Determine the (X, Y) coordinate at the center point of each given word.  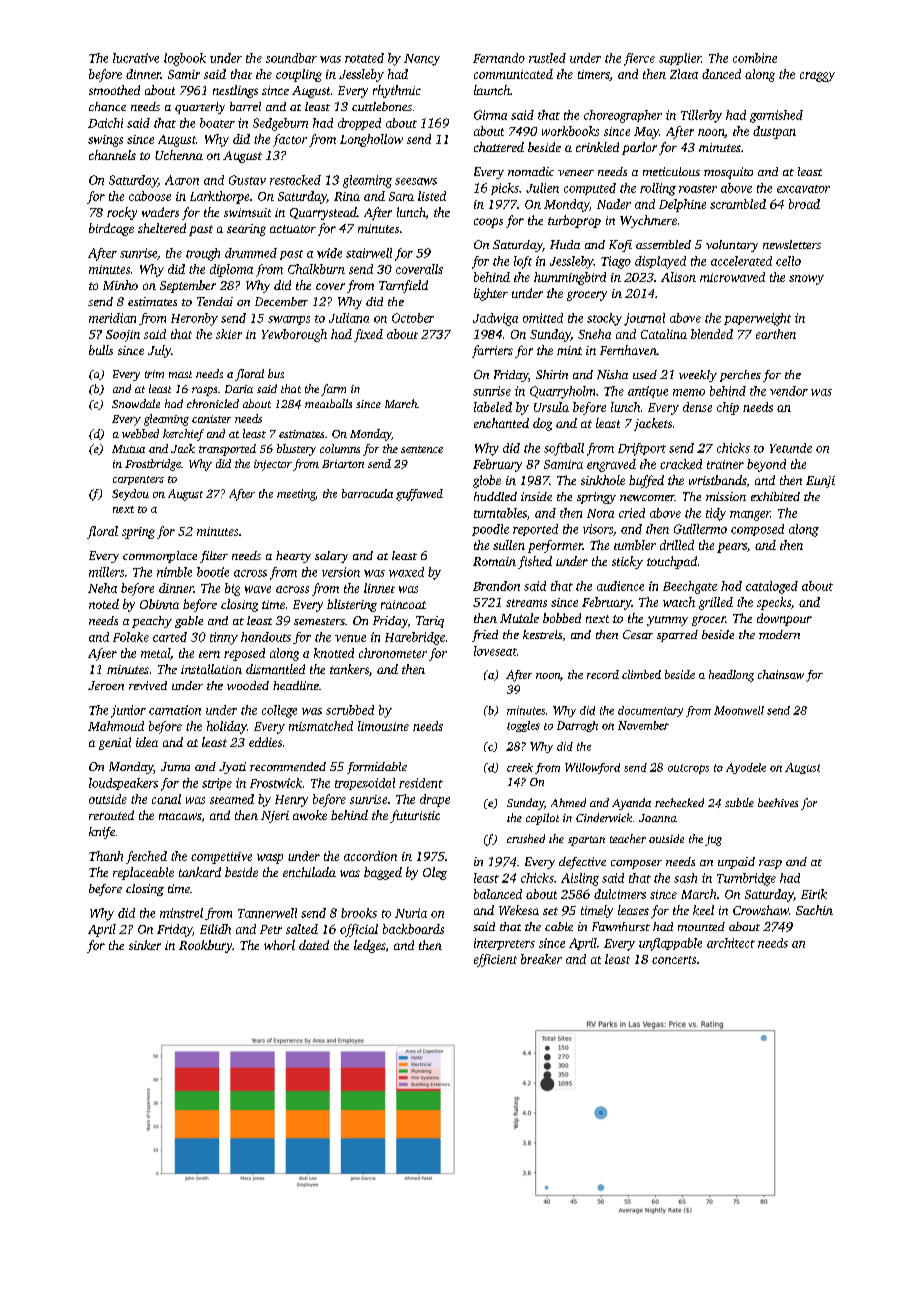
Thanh (106, 856)
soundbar (291, 58)
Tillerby (701, 116)
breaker (541, 959)
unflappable (670, 944)
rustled (547, 58)
